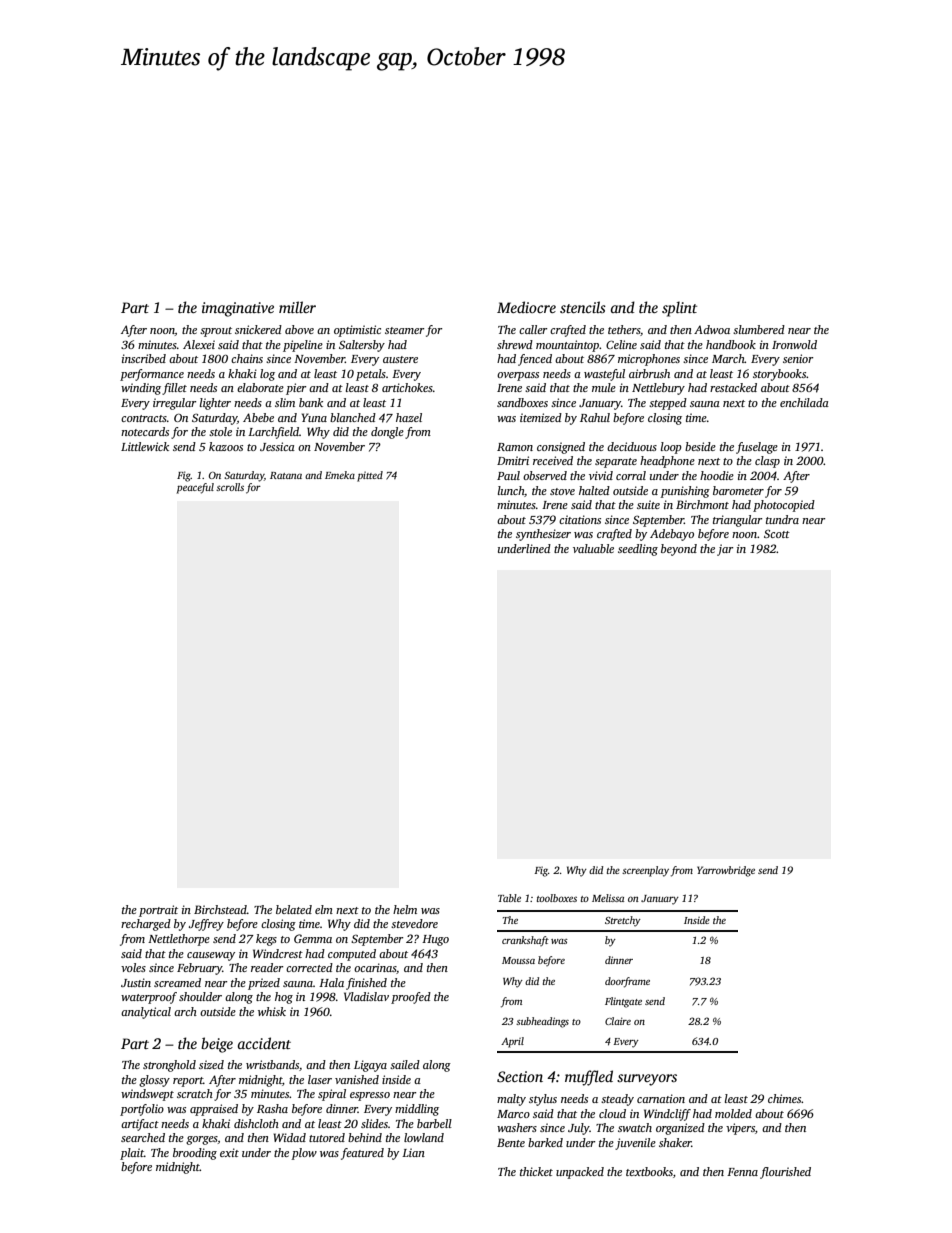 The height and width of the screenshot is (1233, 952). Describe the element at coordinates (132, 1154) in the screenshot. I see `plait` at that location.
